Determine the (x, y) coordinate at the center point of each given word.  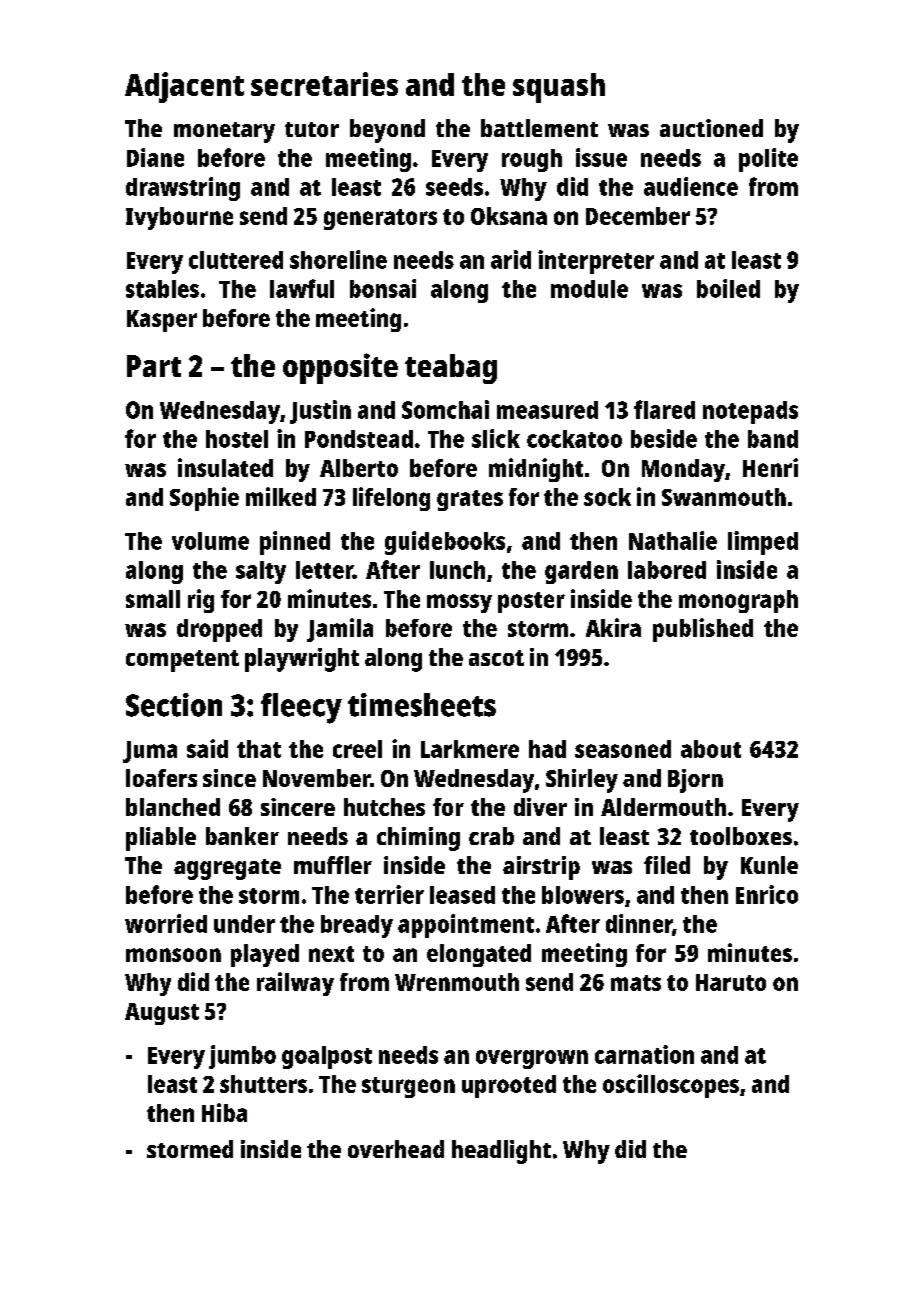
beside (664, 438)
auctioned (711, 128)
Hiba (224, 1112)
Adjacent (184, 87)
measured (547, 410)
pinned (295, 543)
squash (559, 88)
